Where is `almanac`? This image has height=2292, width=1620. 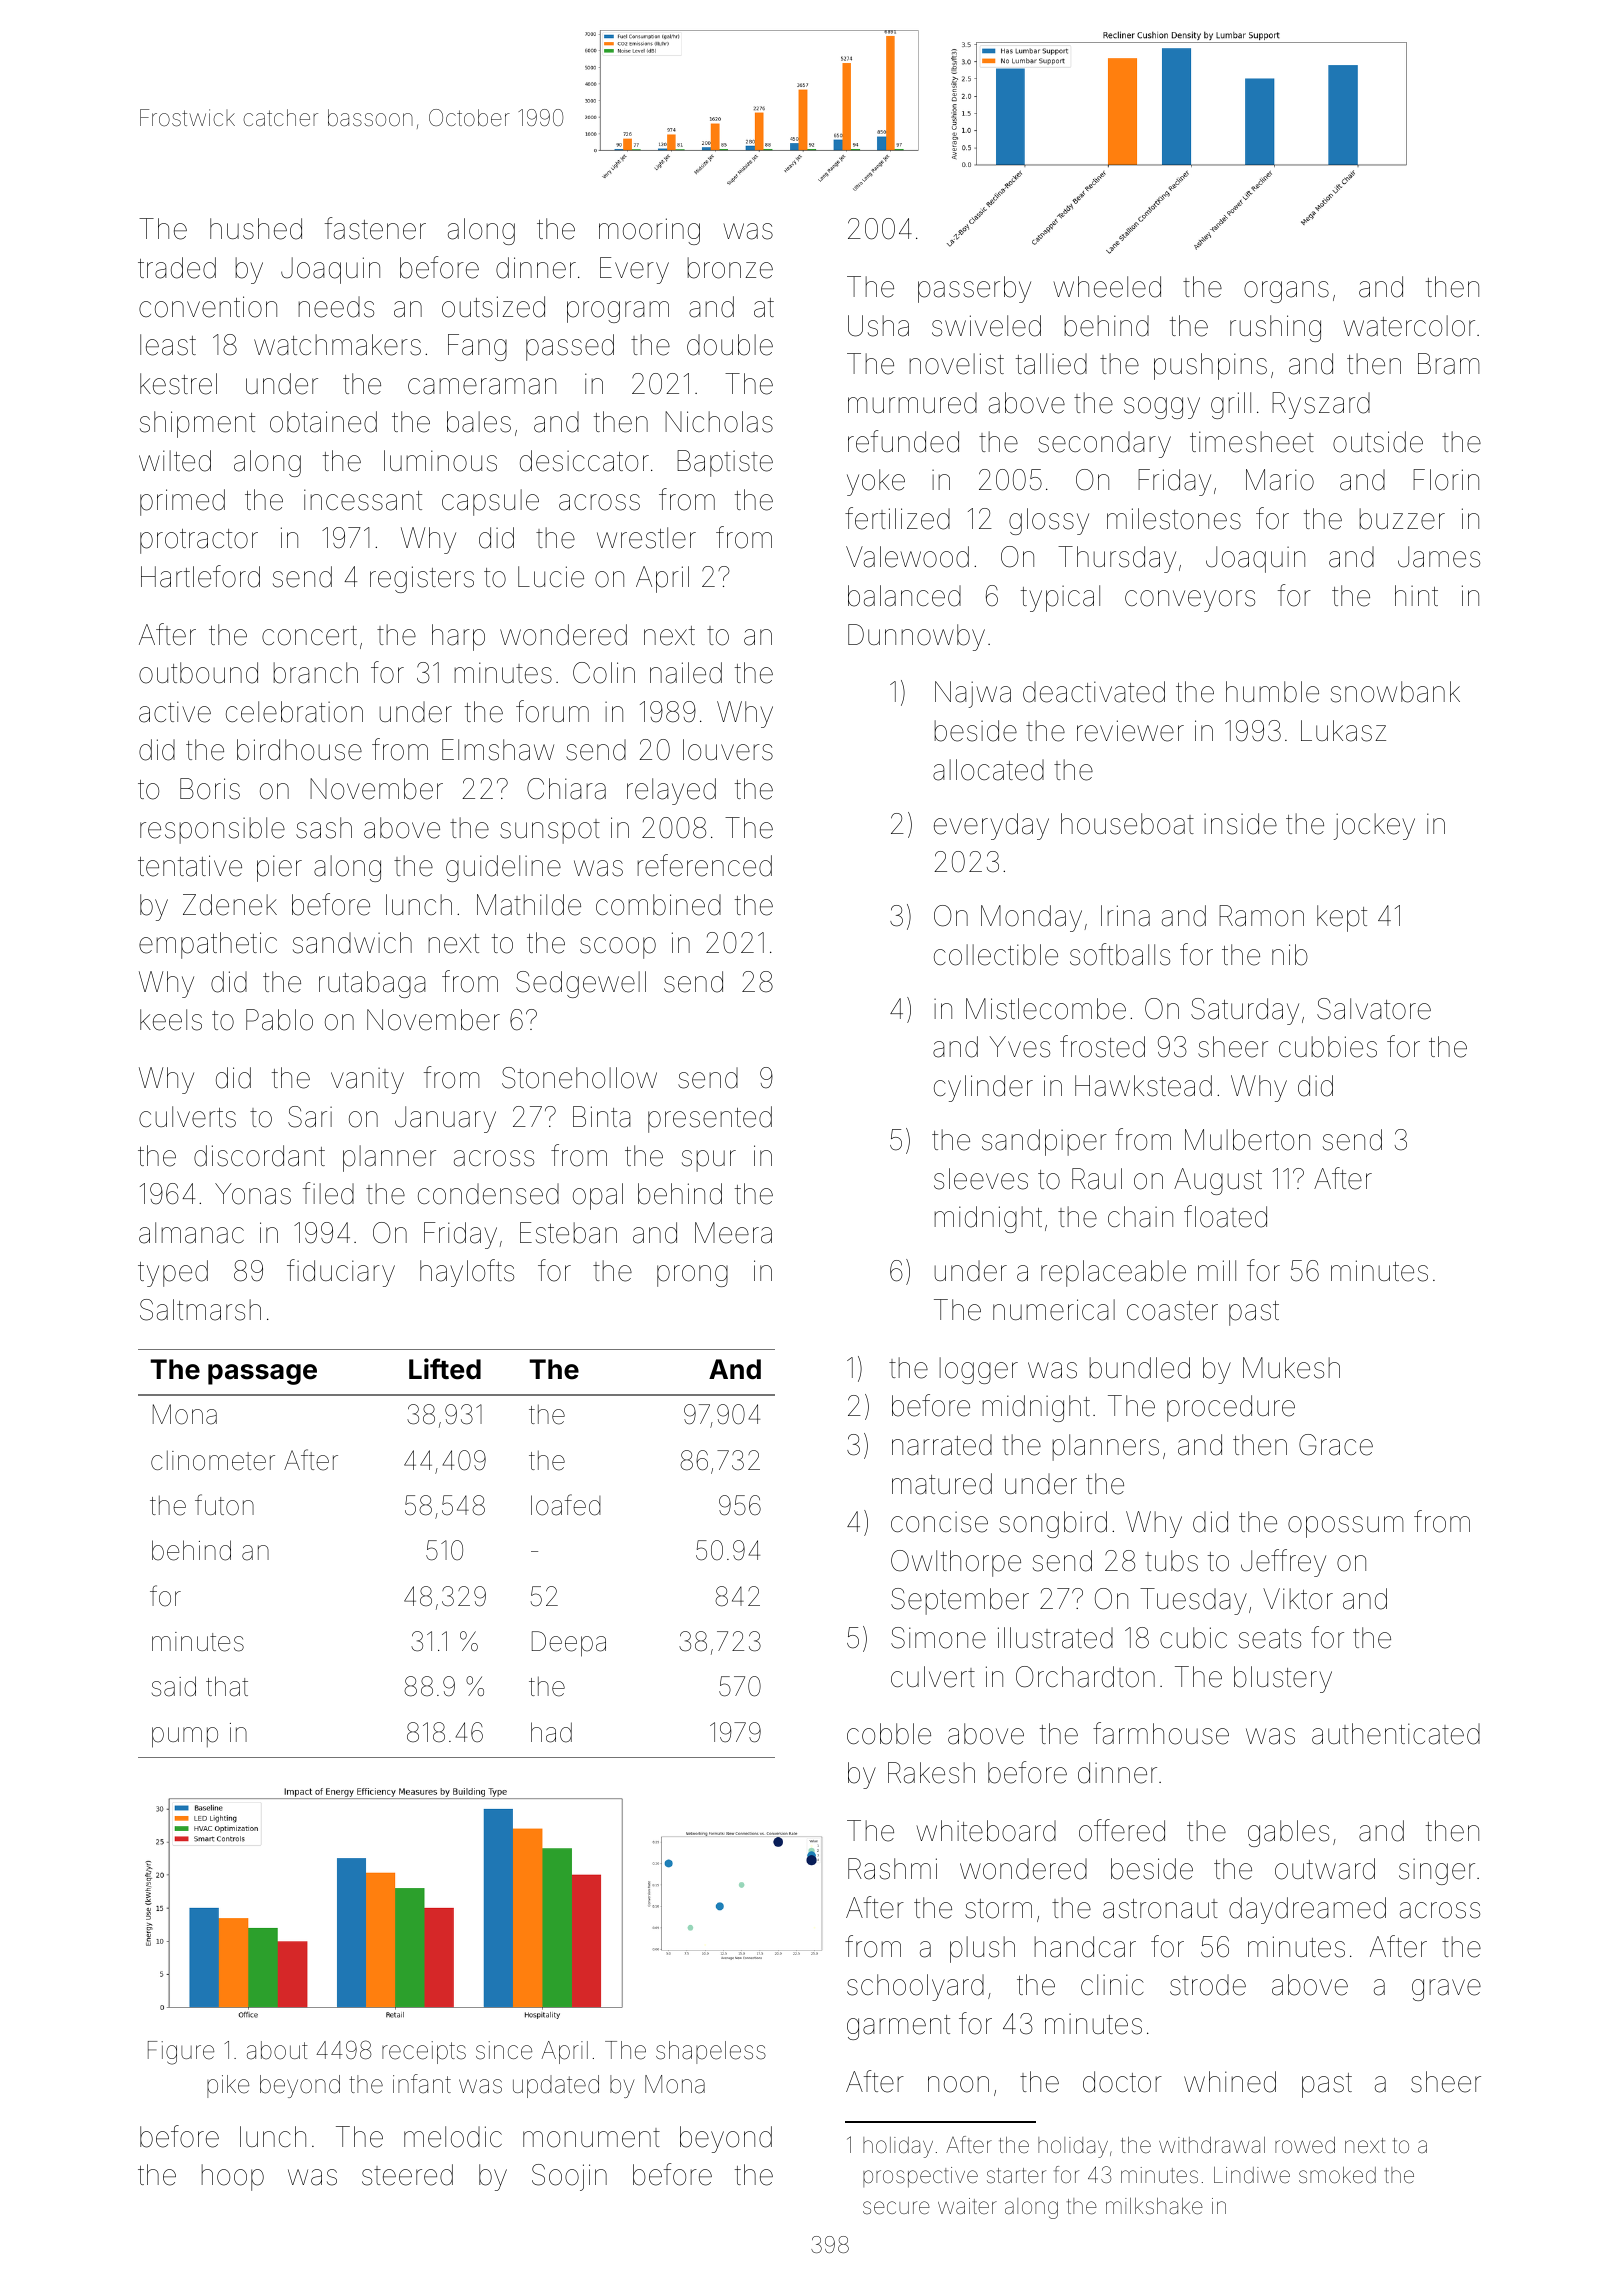
almanac is located at coordinates (191, 1233).
